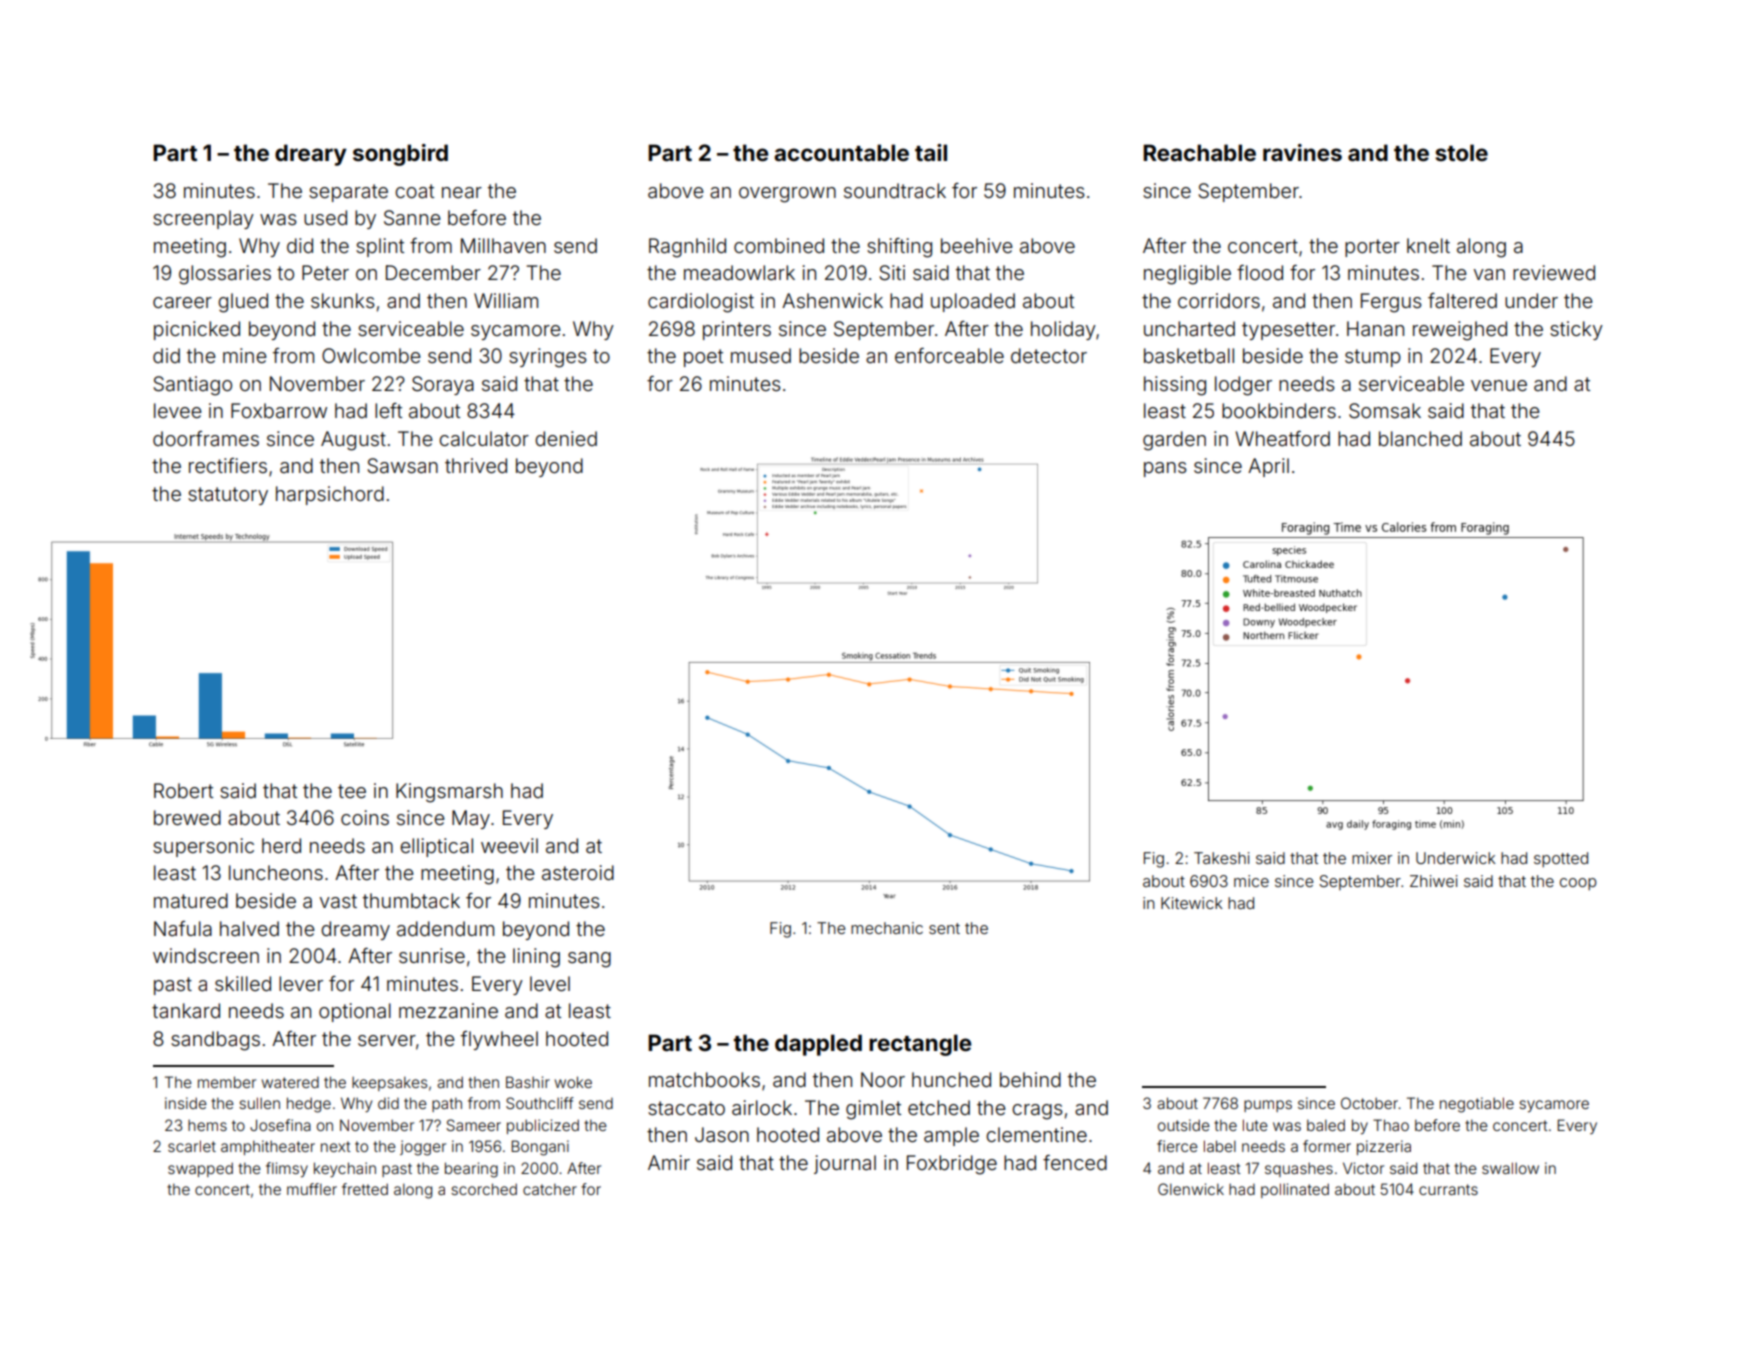 This screenshot has height=1359, width=1758. What do you see at coordinates (1222, 858) in the screenshot?
I see `Takeshi` at bounding box center [1222, 858].
